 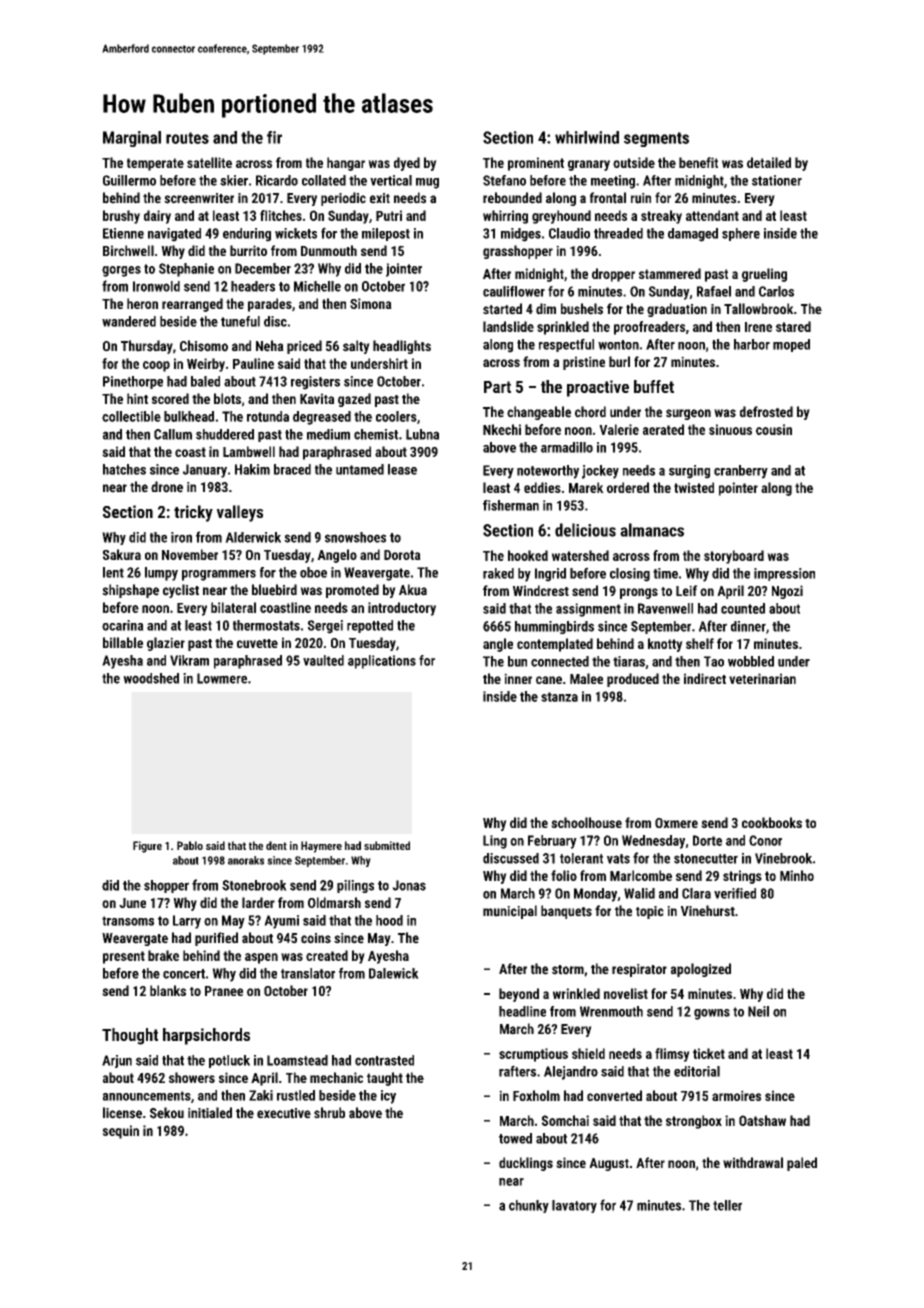 What do you see at coordinates (274, 137) in the page?
I see `fir` at bounding box center [274, 137].
